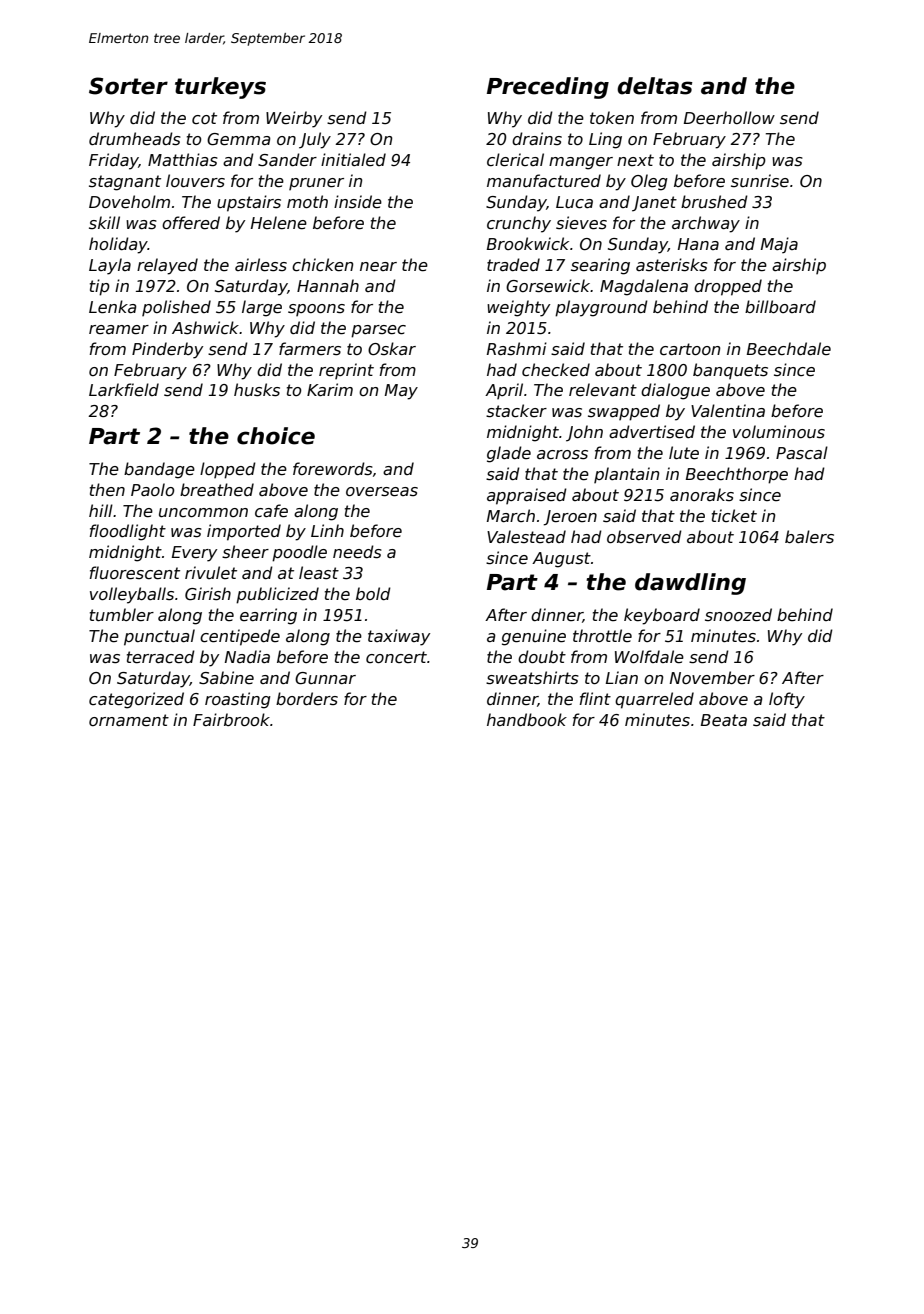 The width and height of the document is (924, 1314). Describe the element at coordinates (760, 181) in the document. I see `sunrise` at that location.
